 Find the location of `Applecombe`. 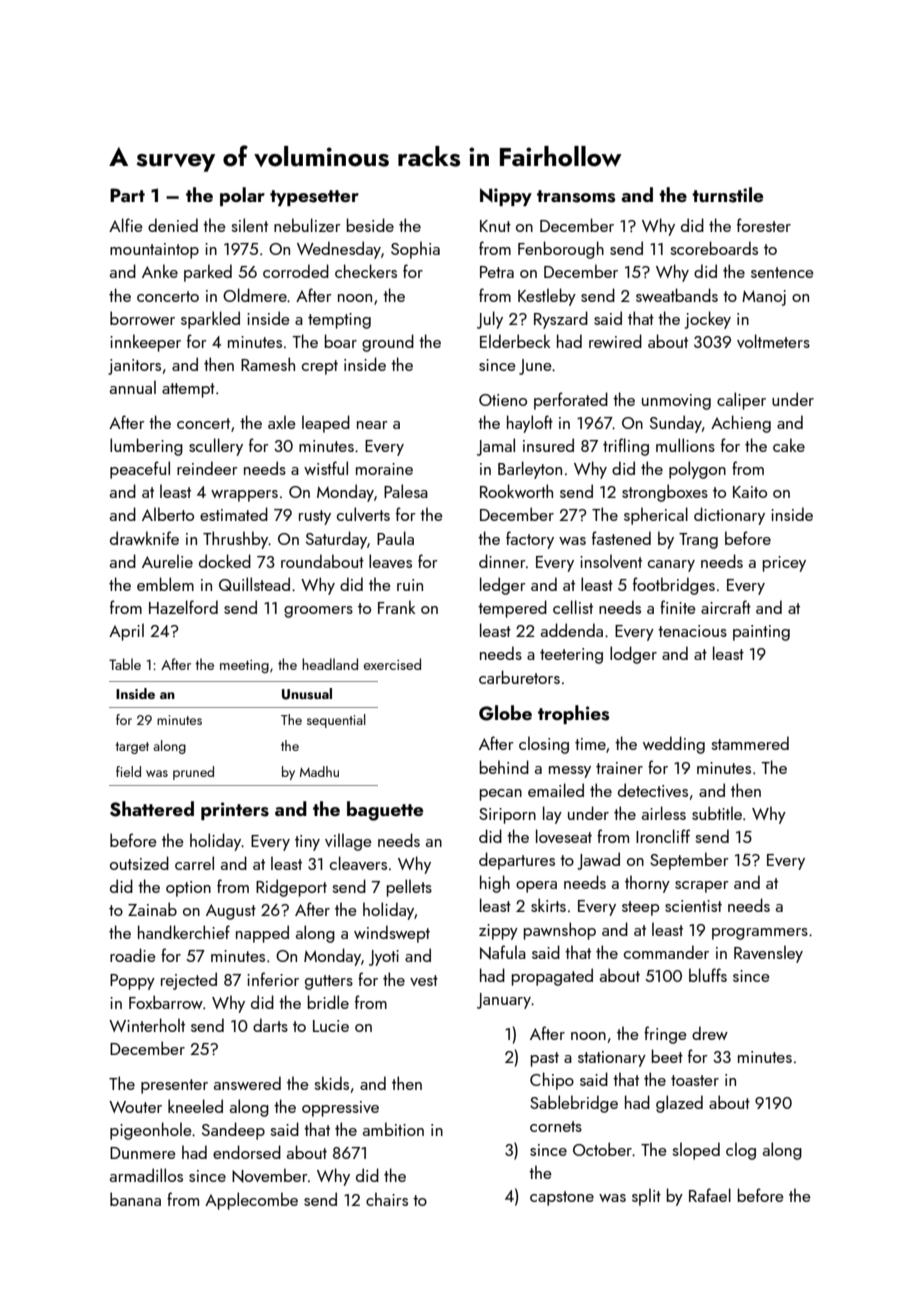

Applecombe is located at coordinates (251, 1201).
